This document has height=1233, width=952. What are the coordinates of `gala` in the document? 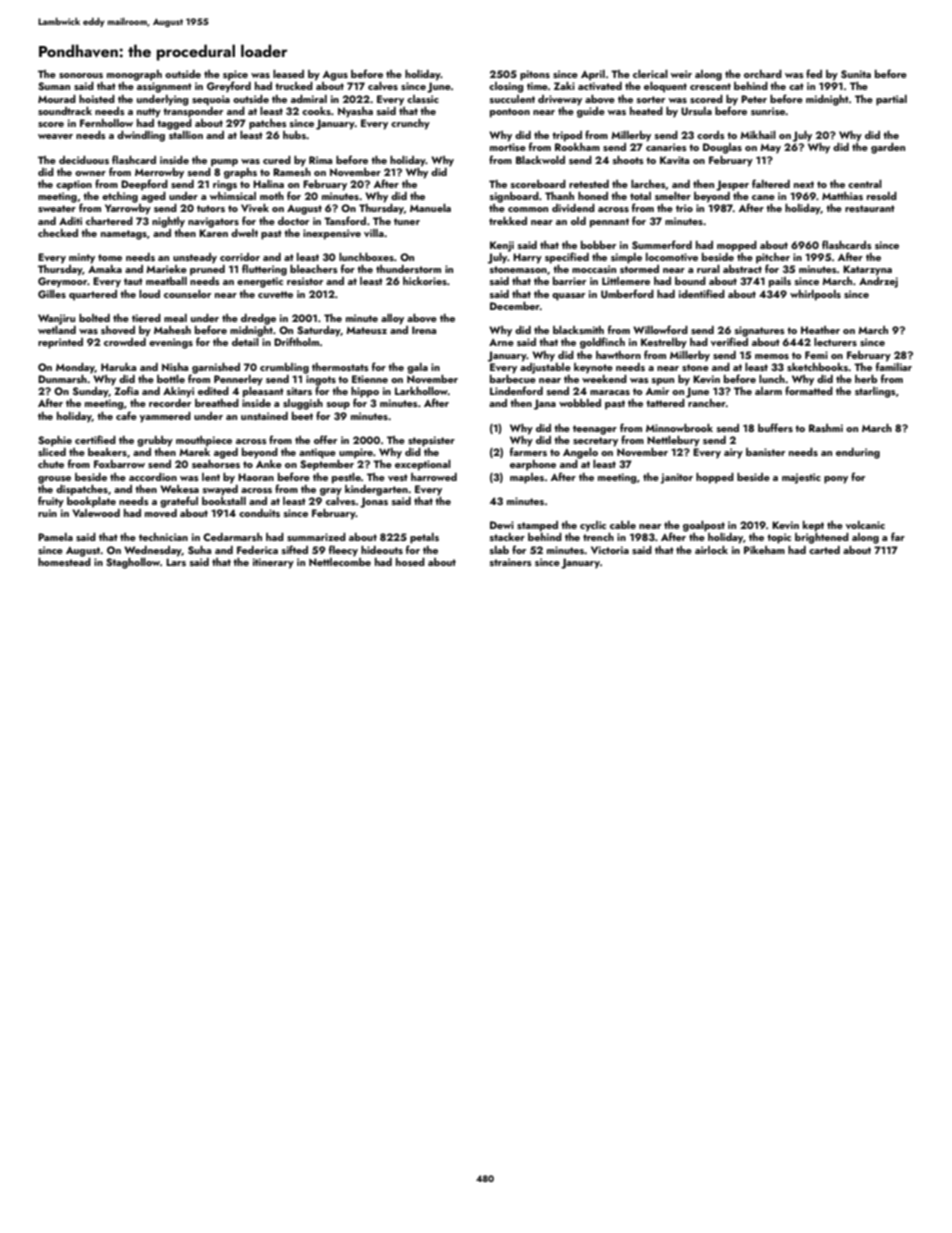 It's located at (417, 368).
